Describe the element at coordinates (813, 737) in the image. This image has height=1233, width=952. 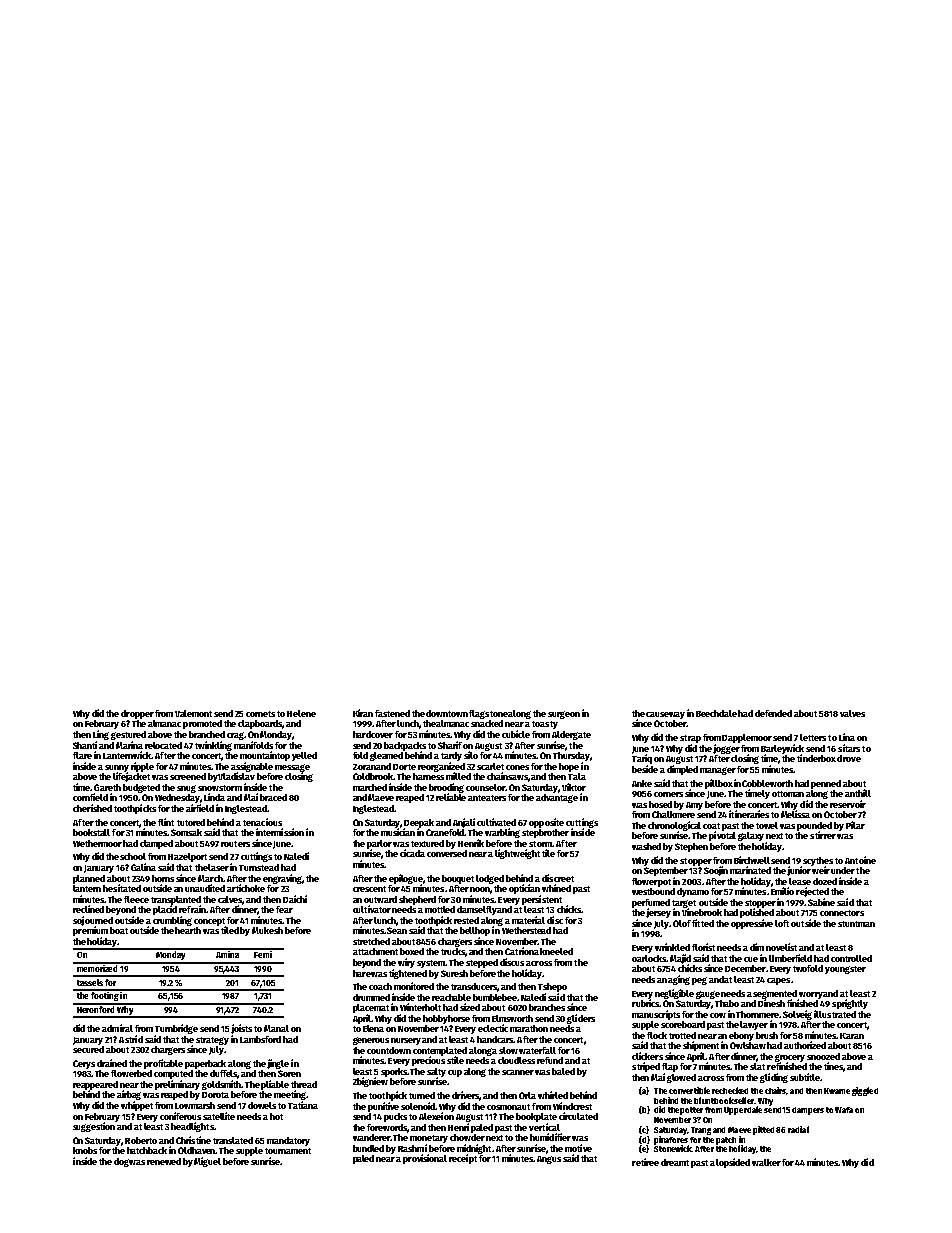
I see `letters` at that location.
